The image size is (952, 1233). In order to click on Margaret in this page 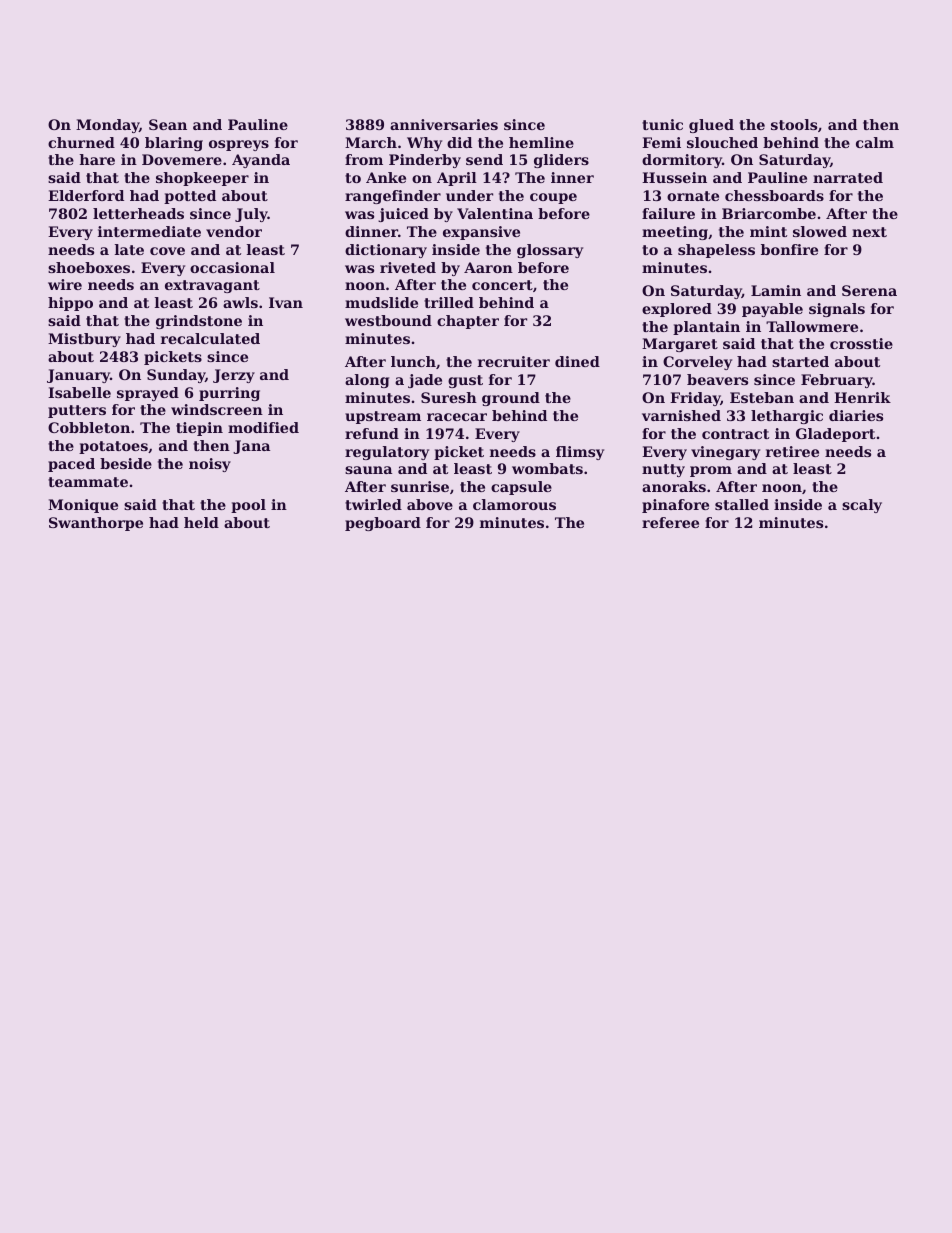, I will do `click(680, 345)`.
